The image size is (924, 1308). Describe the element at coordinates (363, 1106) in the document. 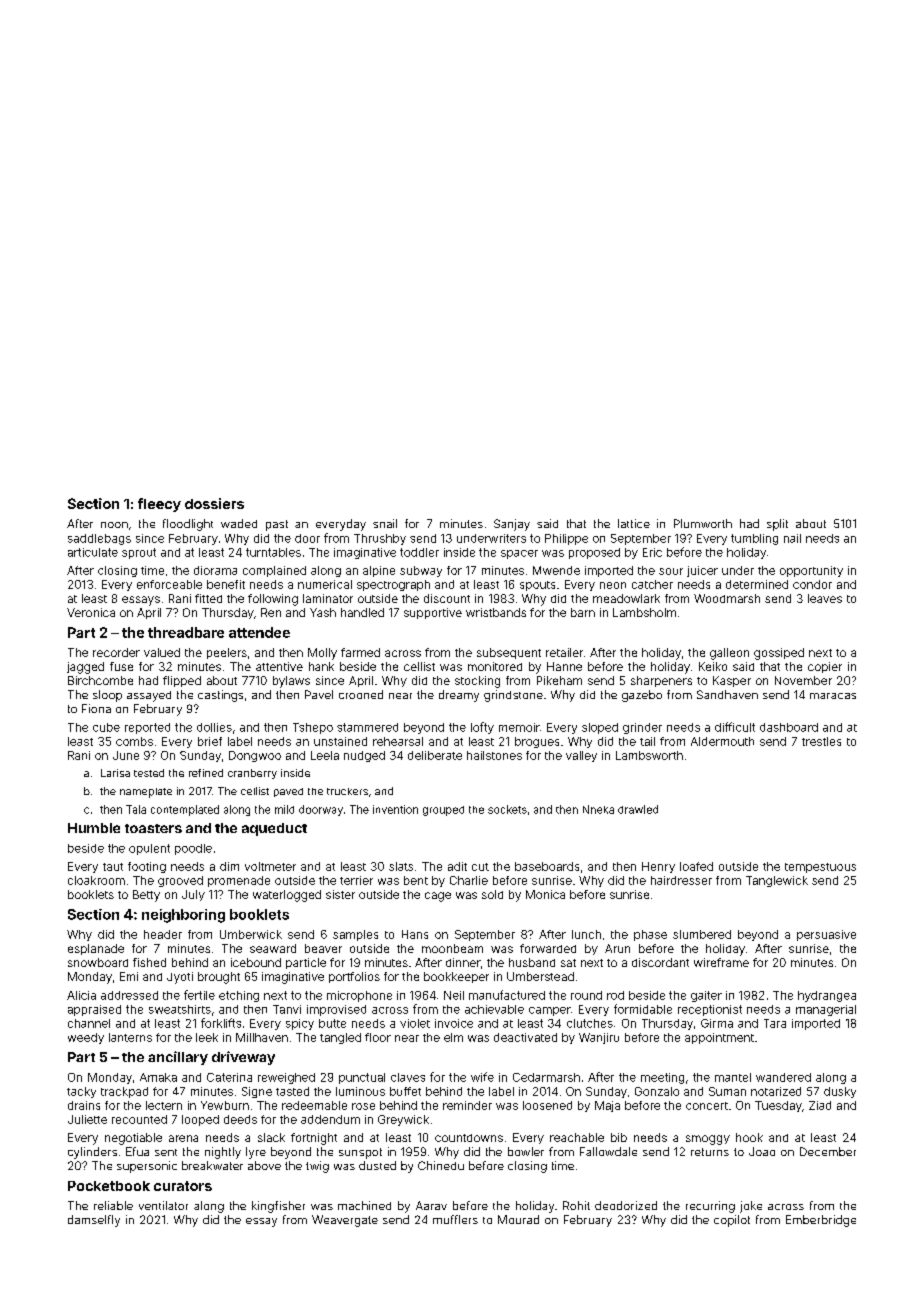

I see `rose` at that location.
